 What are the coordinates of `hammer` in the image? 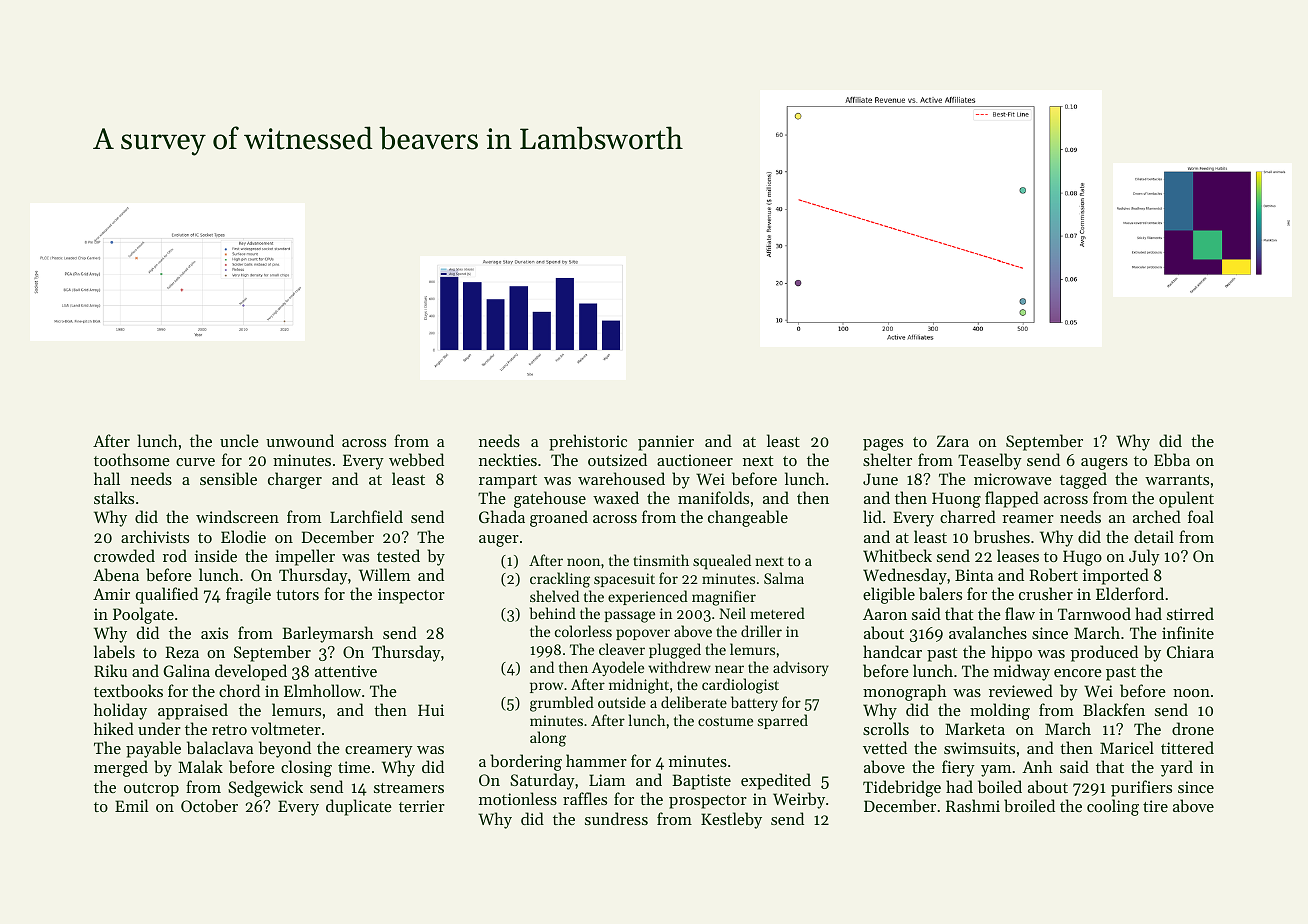 It's located at (596, 760).
